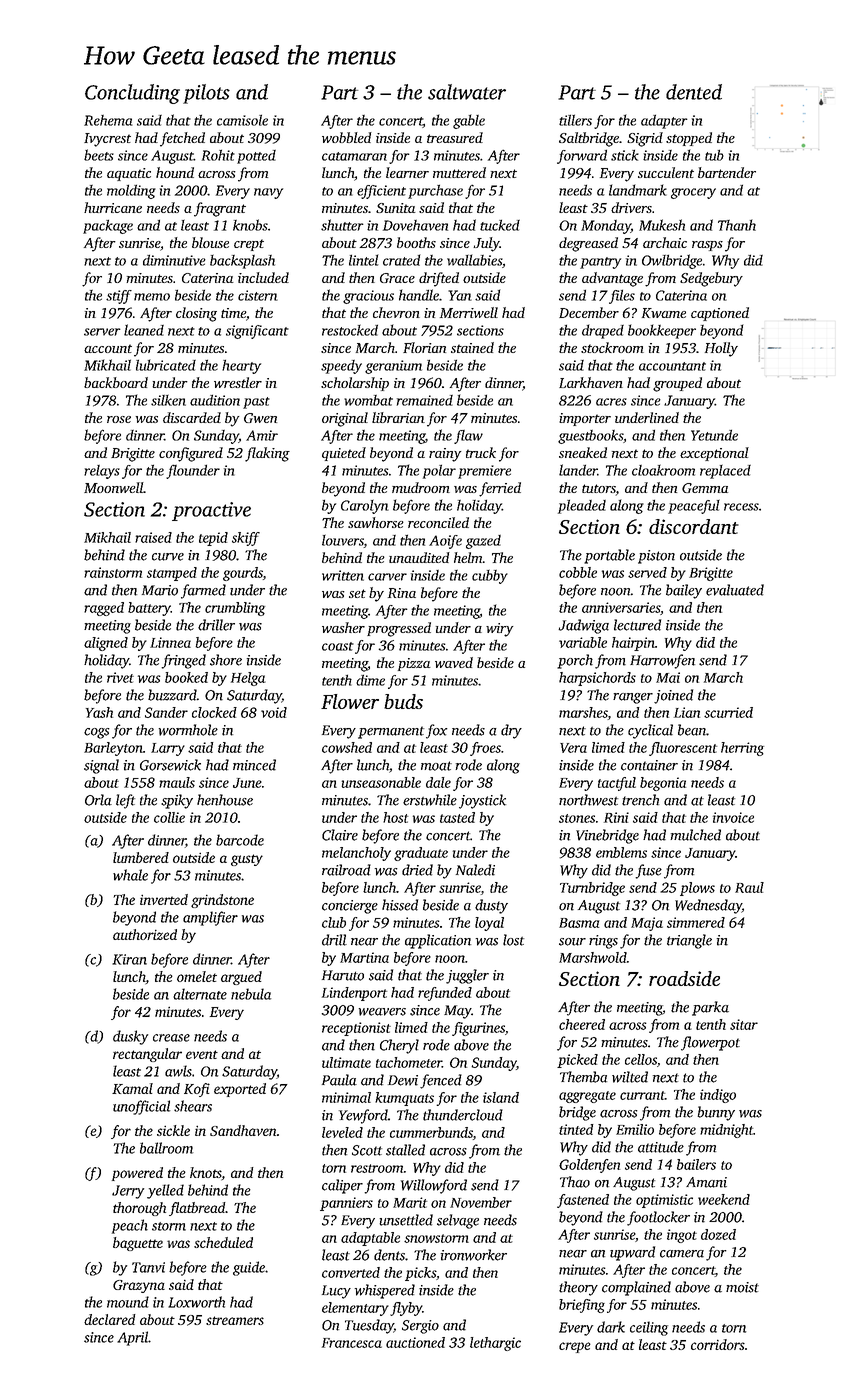 The width and height of the screenshot is (849, 1400). Describe the element at coordinates (583, 626) in the screenshot. I see `Jadwiga` at that location.
